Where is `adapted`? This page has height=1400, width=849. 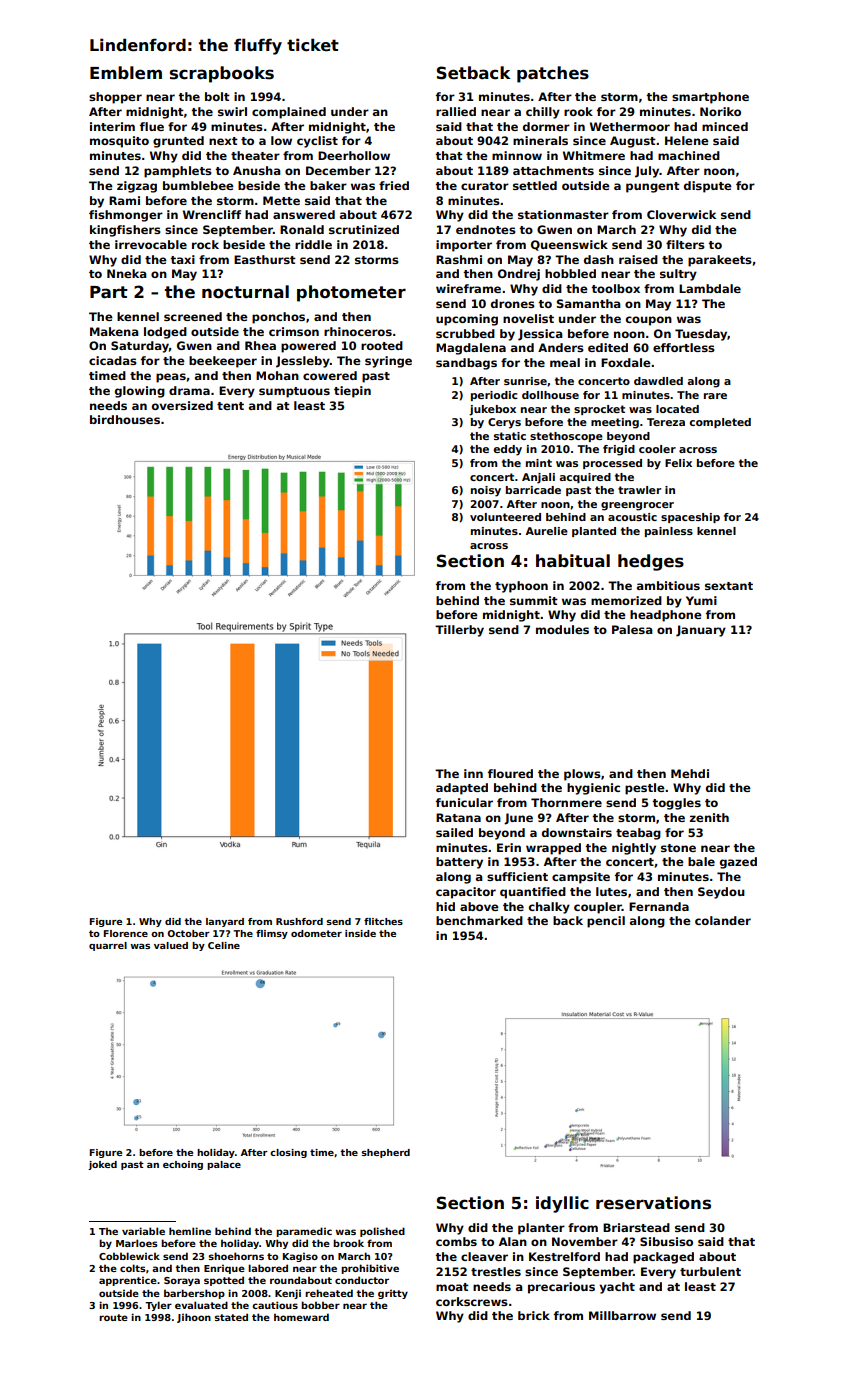
adapted is located at coordinates (462, 789).
